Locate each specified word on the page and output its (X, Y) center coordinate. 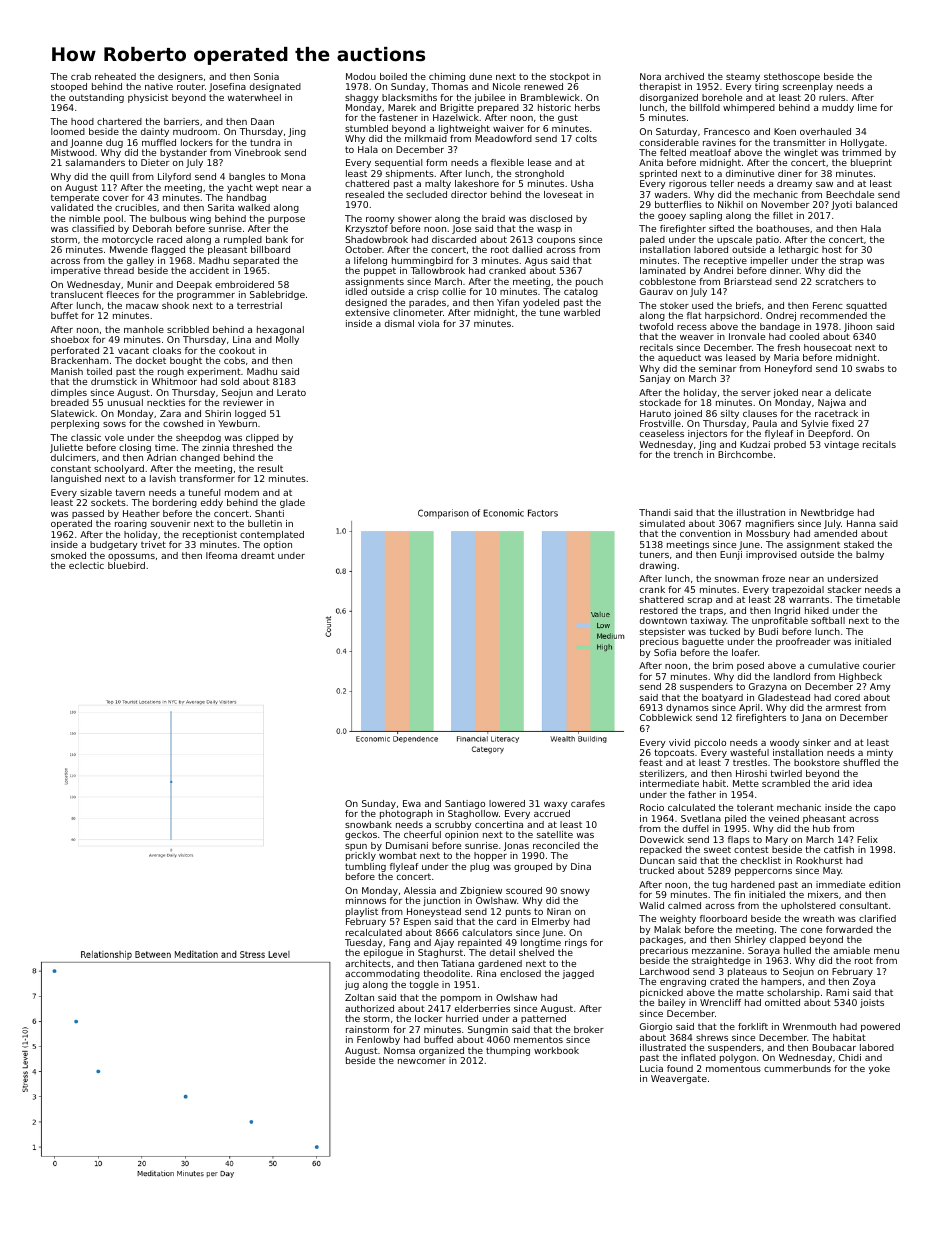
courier (879, 665)
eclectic (86, 565)
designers (180, 77)
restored (659, 610)
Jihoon (858, 327)
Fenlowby (378, 1040)
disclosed (551, 218)
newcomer (422, 1061)
